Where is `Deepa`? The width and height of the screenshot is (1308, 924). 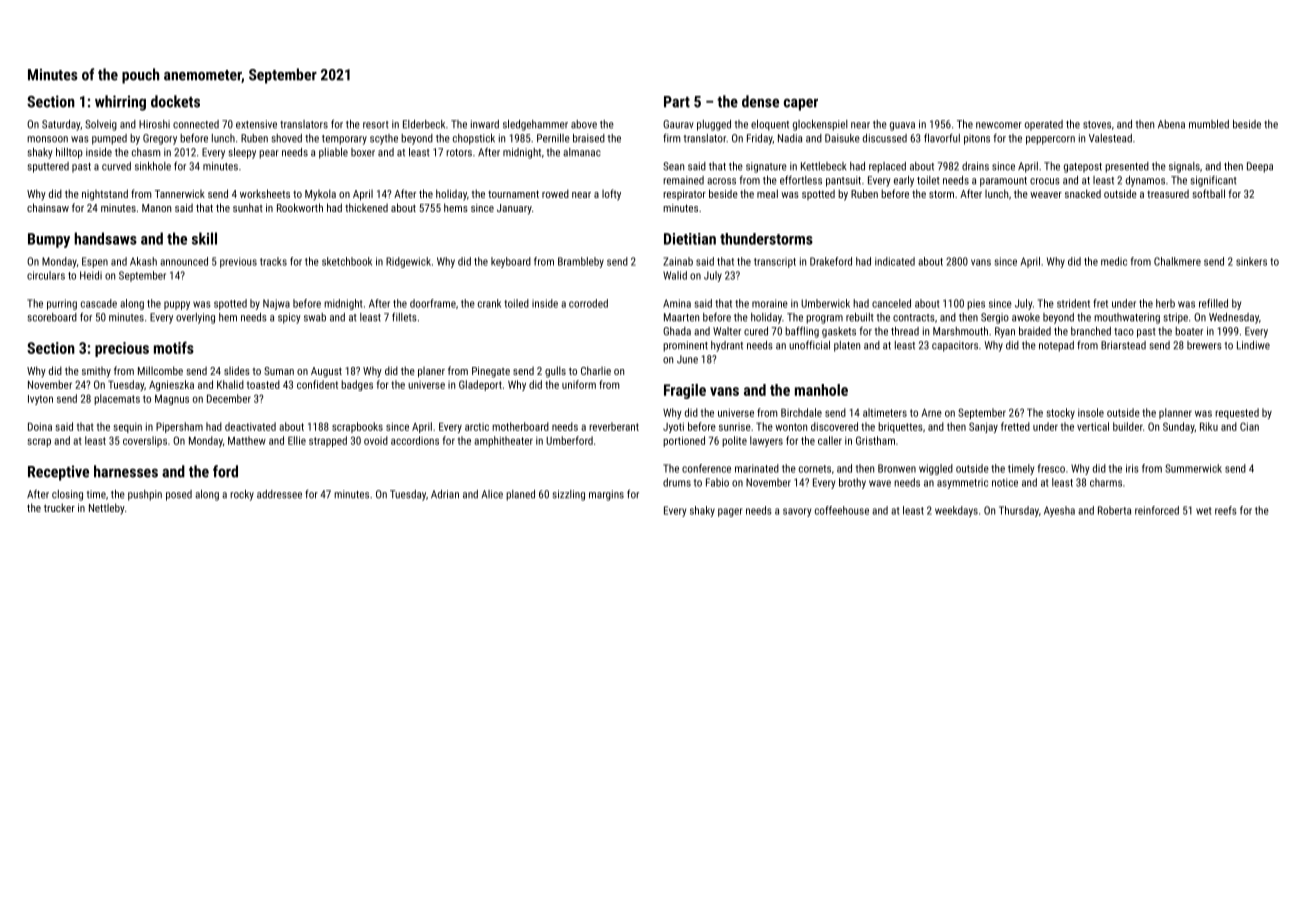 Deepa is located at coordinates (1260, 167).
